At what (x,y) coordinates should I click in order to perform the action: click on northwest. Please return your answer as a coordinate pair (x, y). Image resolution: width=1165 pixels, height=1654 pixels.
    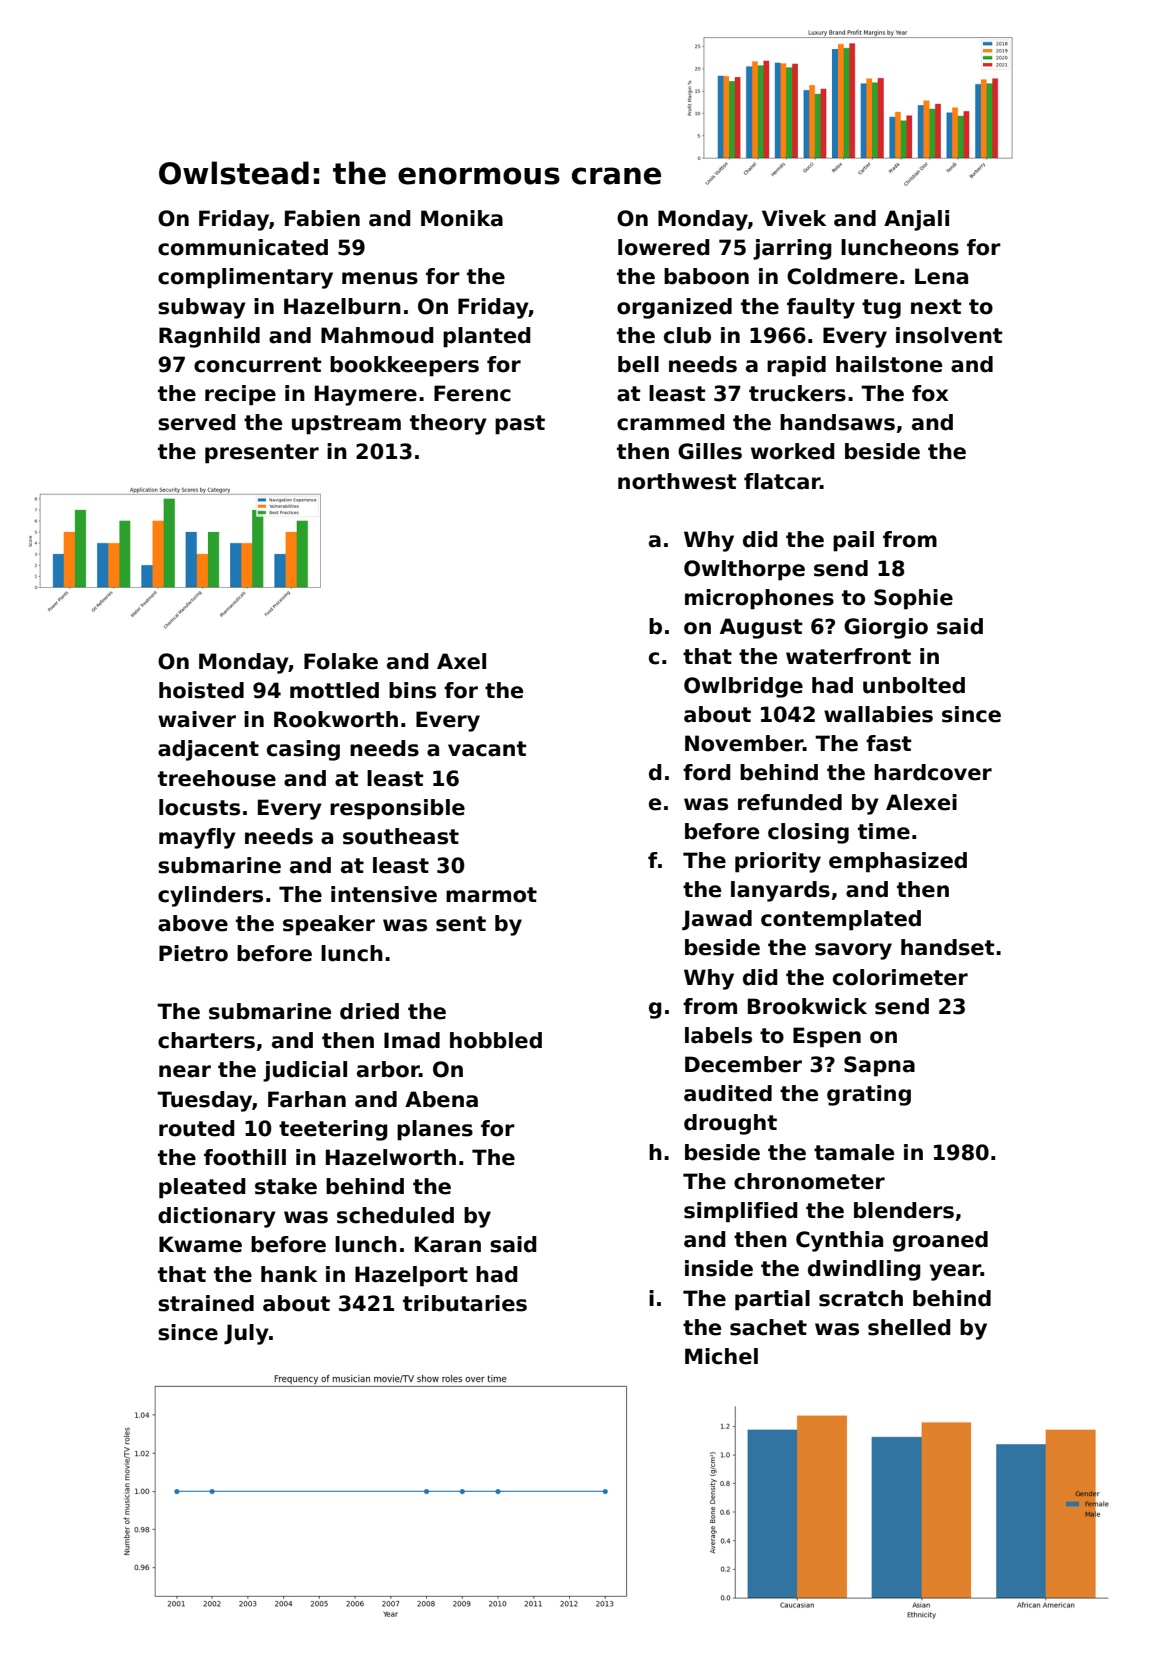
    Looking at the image, I should click on (677, 481).
